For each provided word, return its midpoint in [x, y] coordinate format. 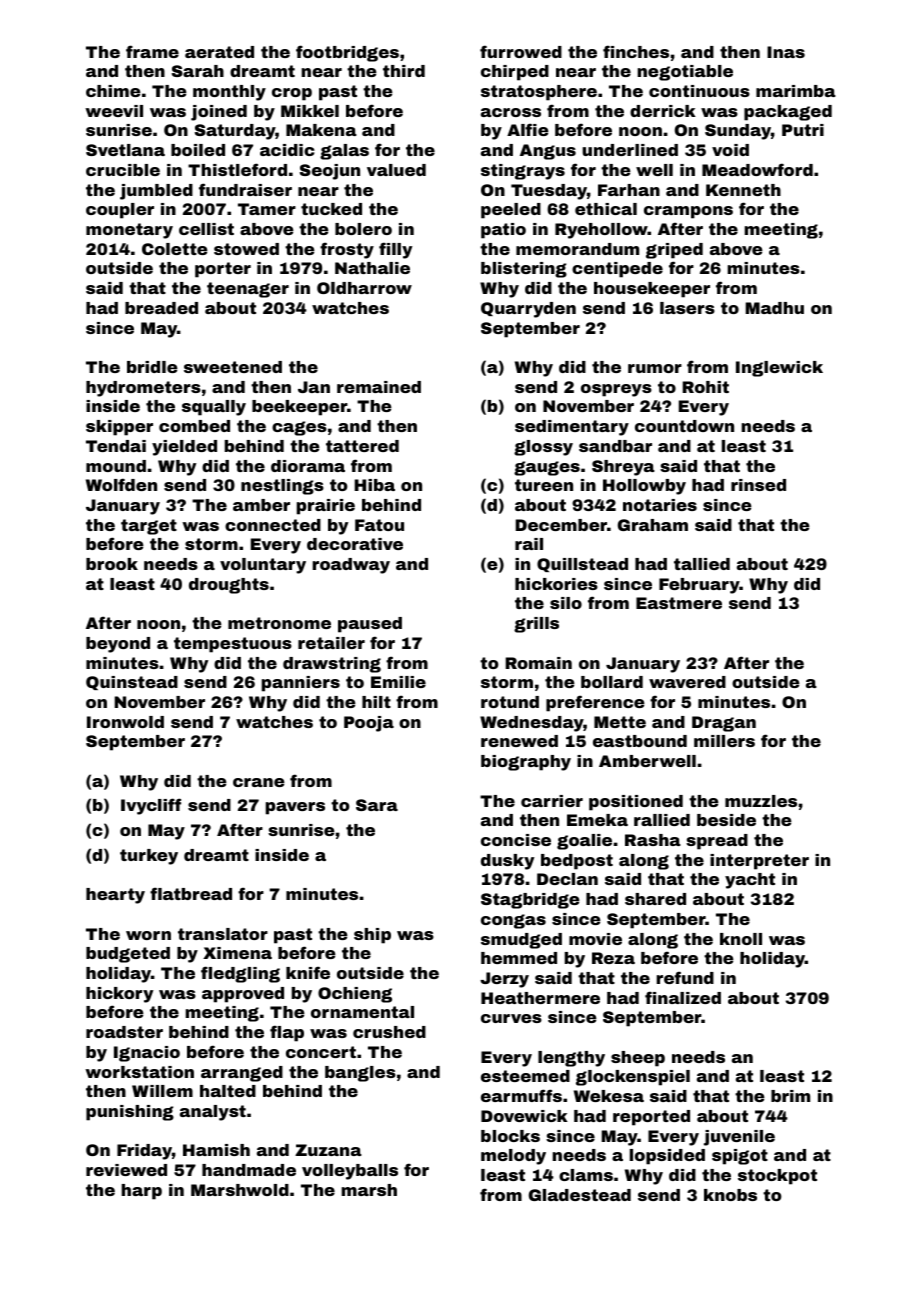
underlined [630, 150]
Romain [538, 663]
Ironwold [125, 722]
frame [152, 51]
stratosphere [539, 93]
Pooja [369, 724]
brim [790, 1096]
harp [141, 1192]
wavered [687, 682]
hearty [115, 896]
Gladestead [580, 1195]
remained [379, 387]
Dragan [724, 724]
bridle [152, 367]
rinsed [758, 485]
